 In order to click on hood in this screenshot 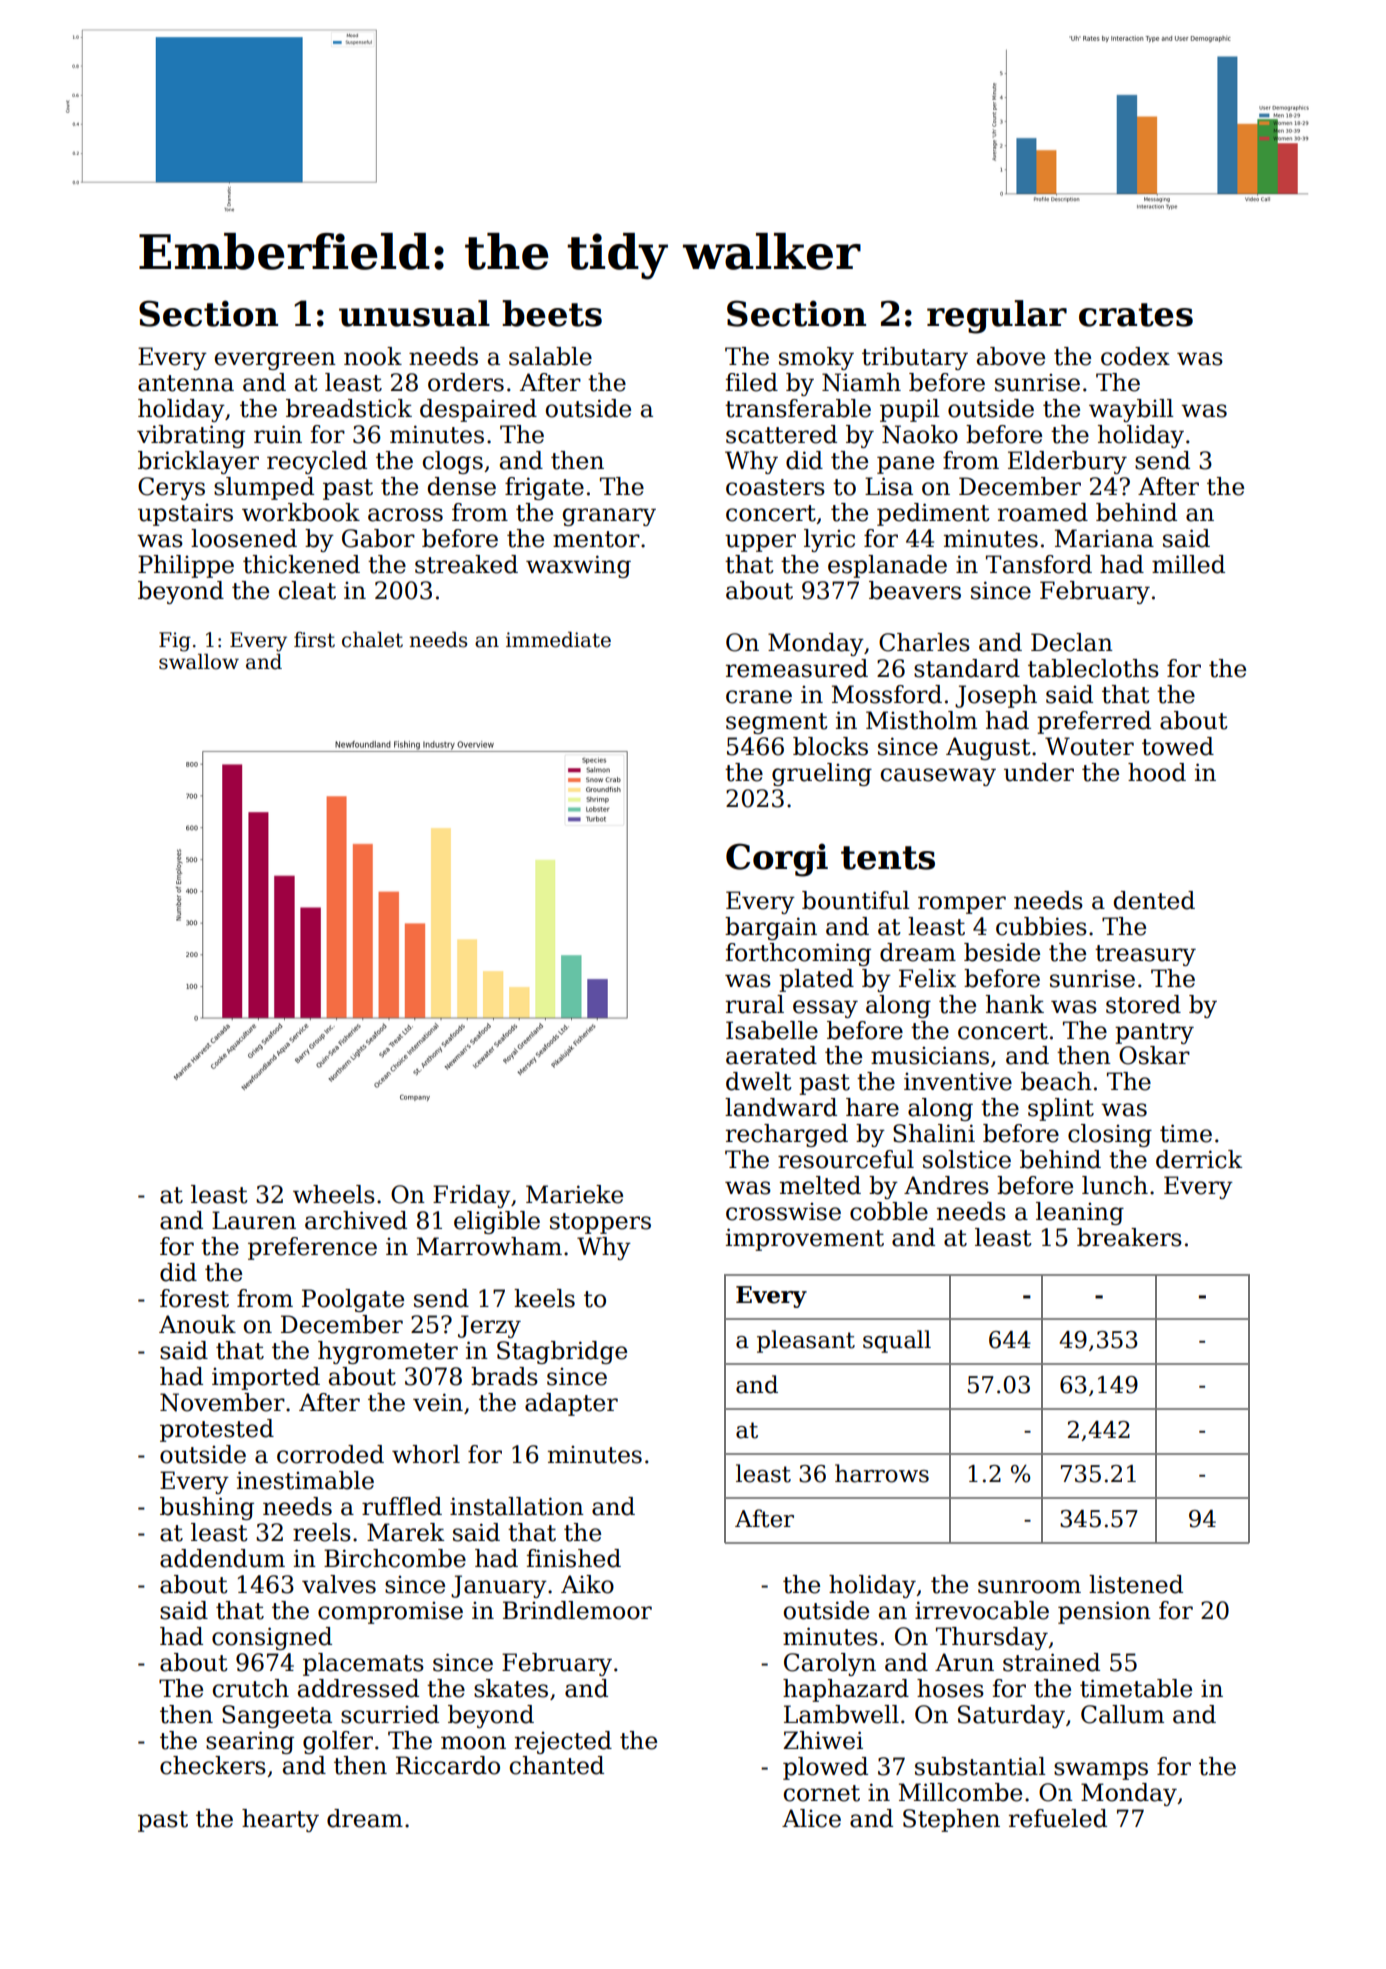, I will do `click(1157, 772)`.
